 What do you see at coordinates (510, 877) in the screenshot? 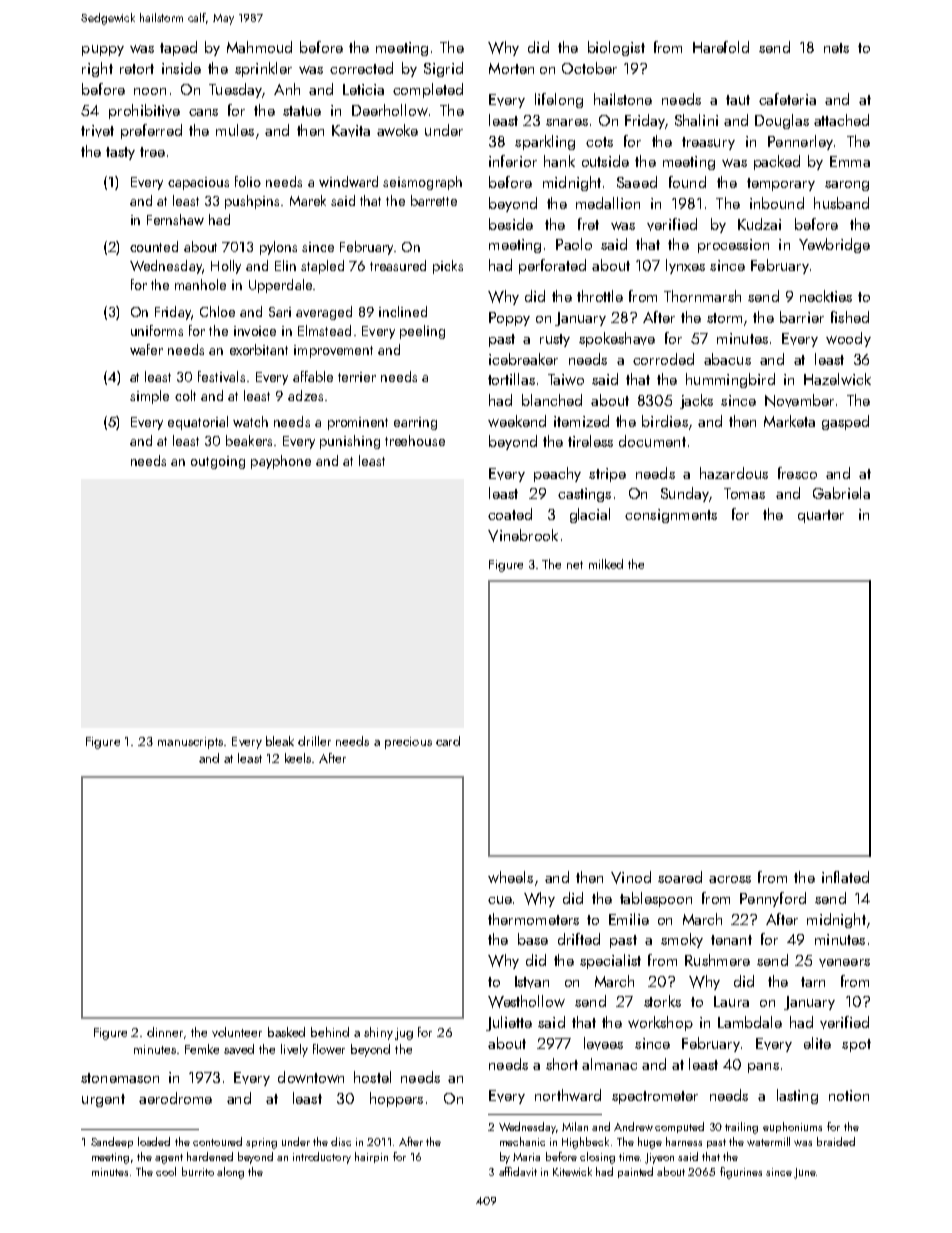
I see `wheels` at bounding box center [510, 877].
